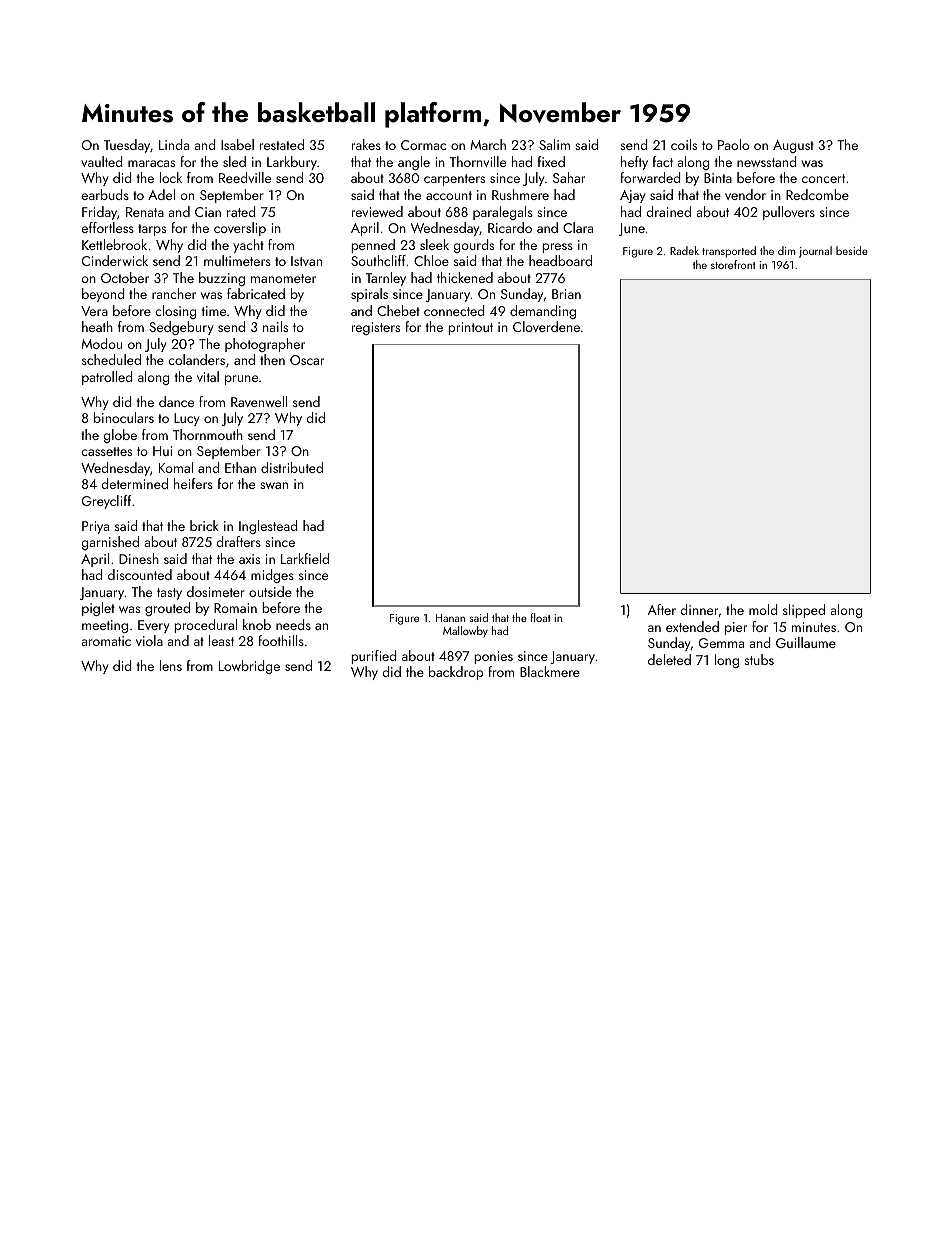 The image size is (952, 1233). I want to click on Blackmere, so click(550, 671).
